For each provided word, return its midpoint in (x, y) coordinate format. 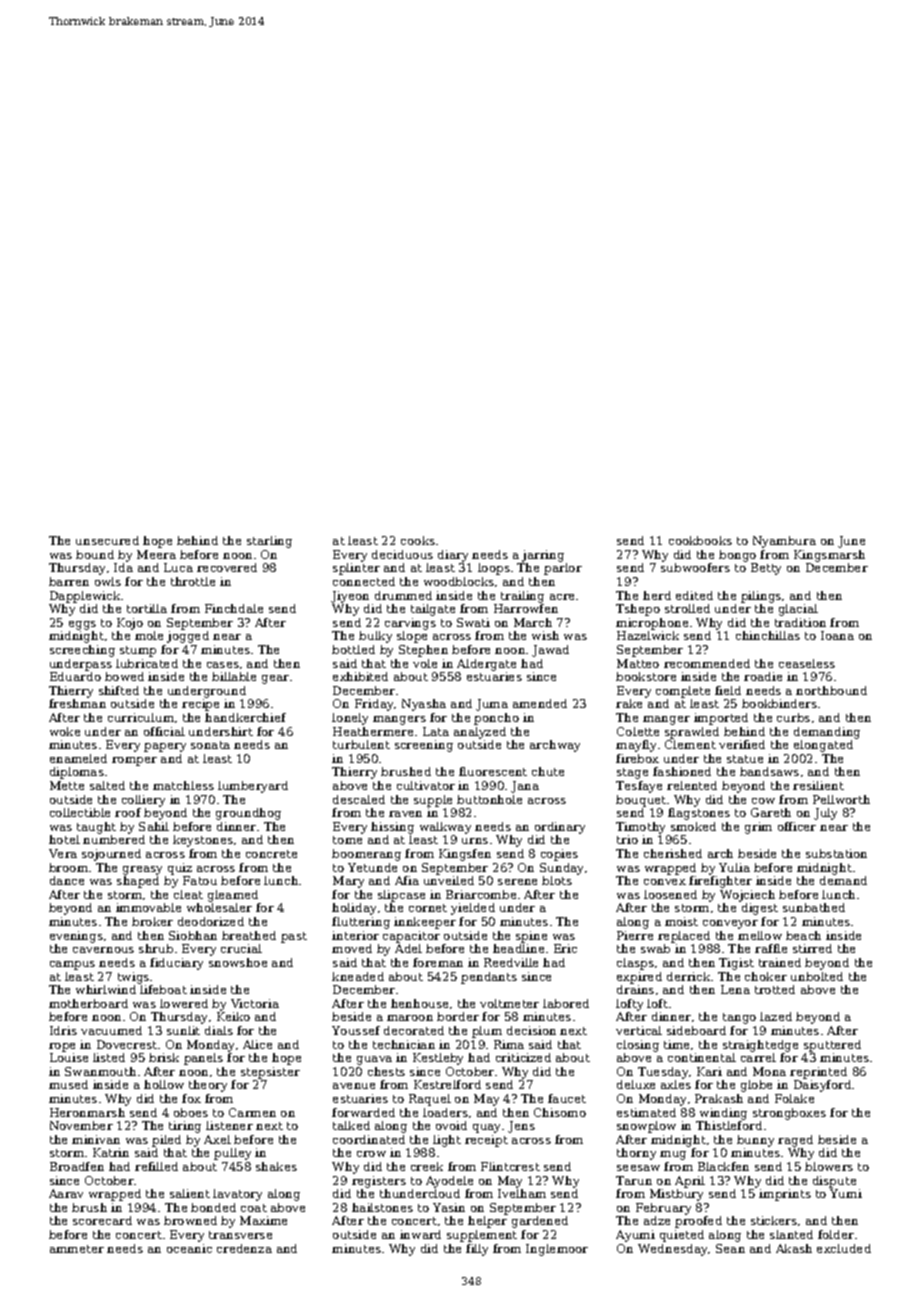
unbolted (817, 976)
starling (269, 542)
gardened (540, 1222)
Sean (730, 1248)
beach (803, 935)
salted (107, 785)
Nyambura (784, 542)
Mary (348, 882)
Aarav (66, 1193)
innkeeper (425, 923)
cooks (418, 540)
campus (72, 965)
